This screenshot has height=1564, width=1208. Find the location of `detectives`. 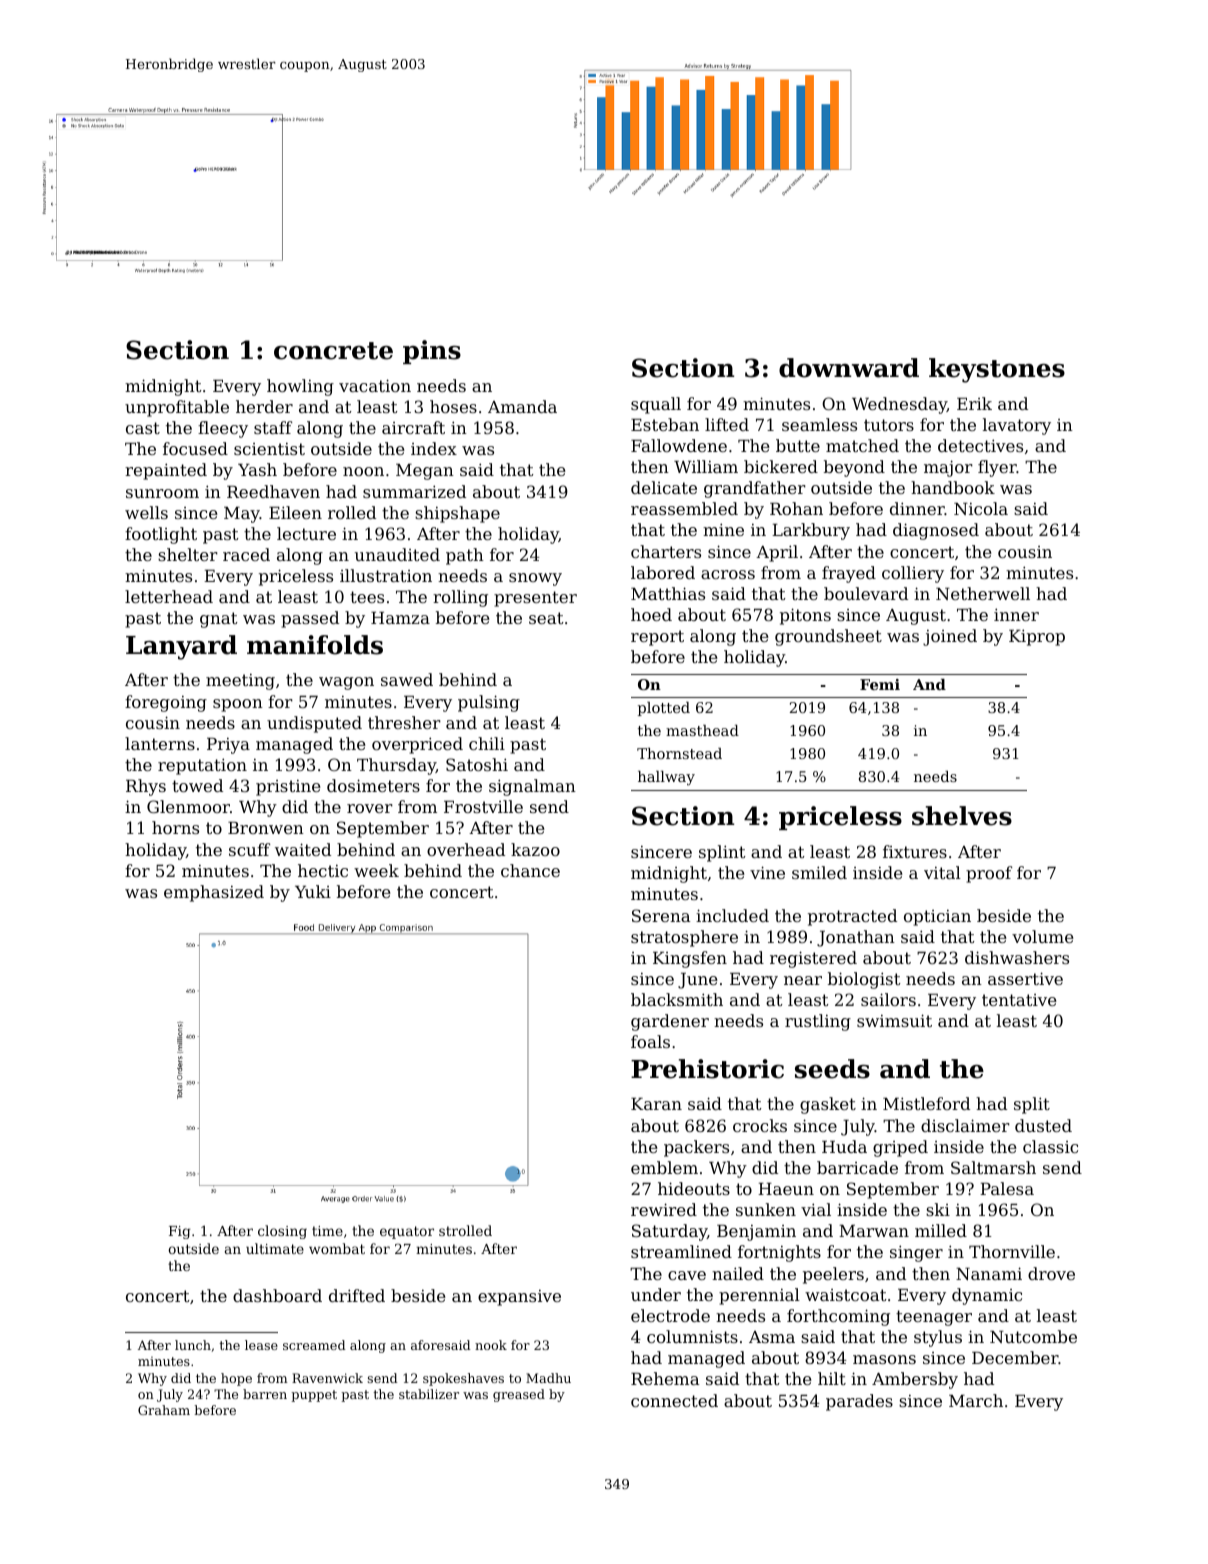

detectives is located at coordinates (980, 445).
